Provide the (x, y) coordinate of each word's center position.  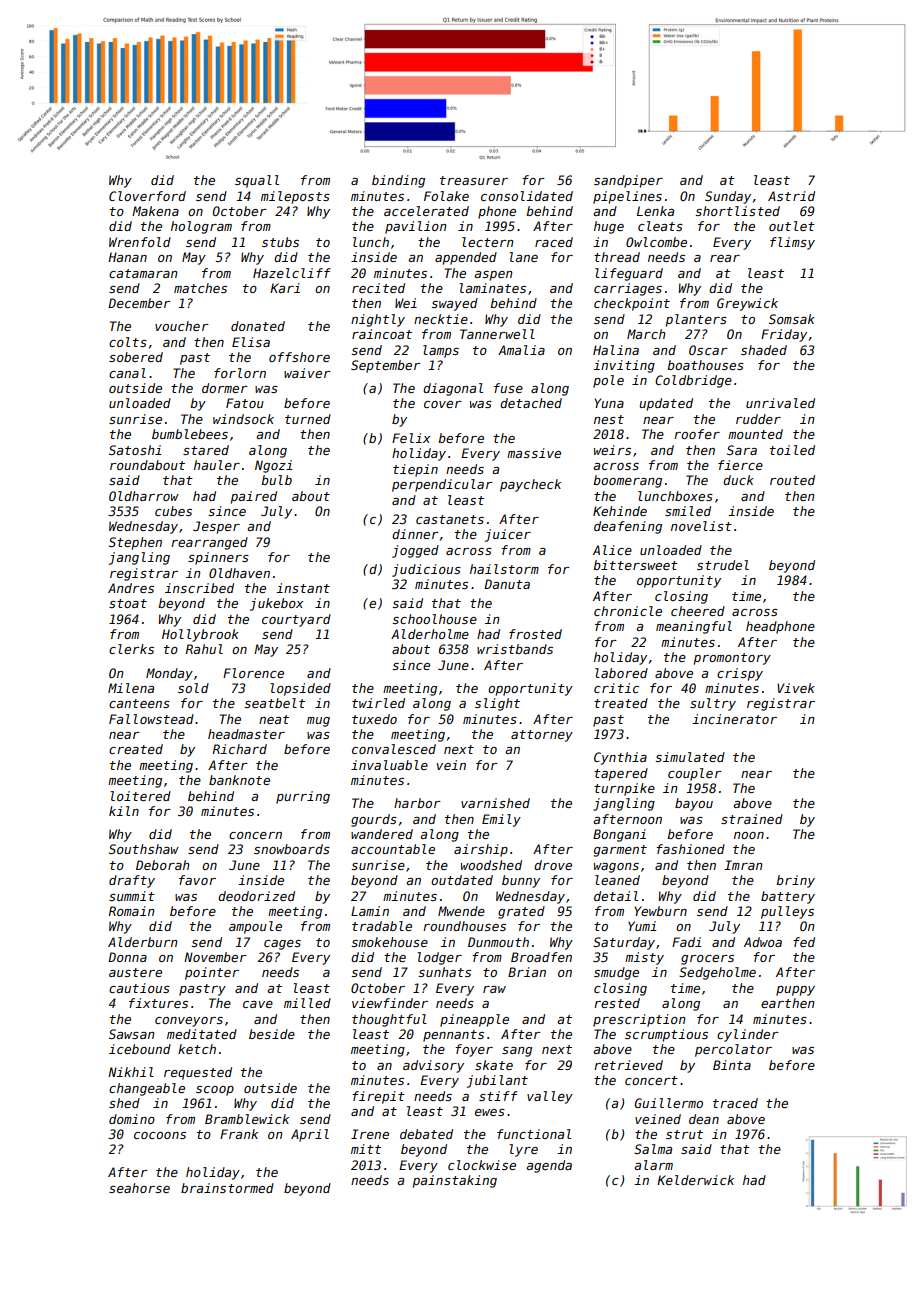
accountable (393, 849)
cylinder (748, 1035)
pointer (212, 973)
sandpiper (628, 181)
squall (257, 181)
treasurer (474, 180)
